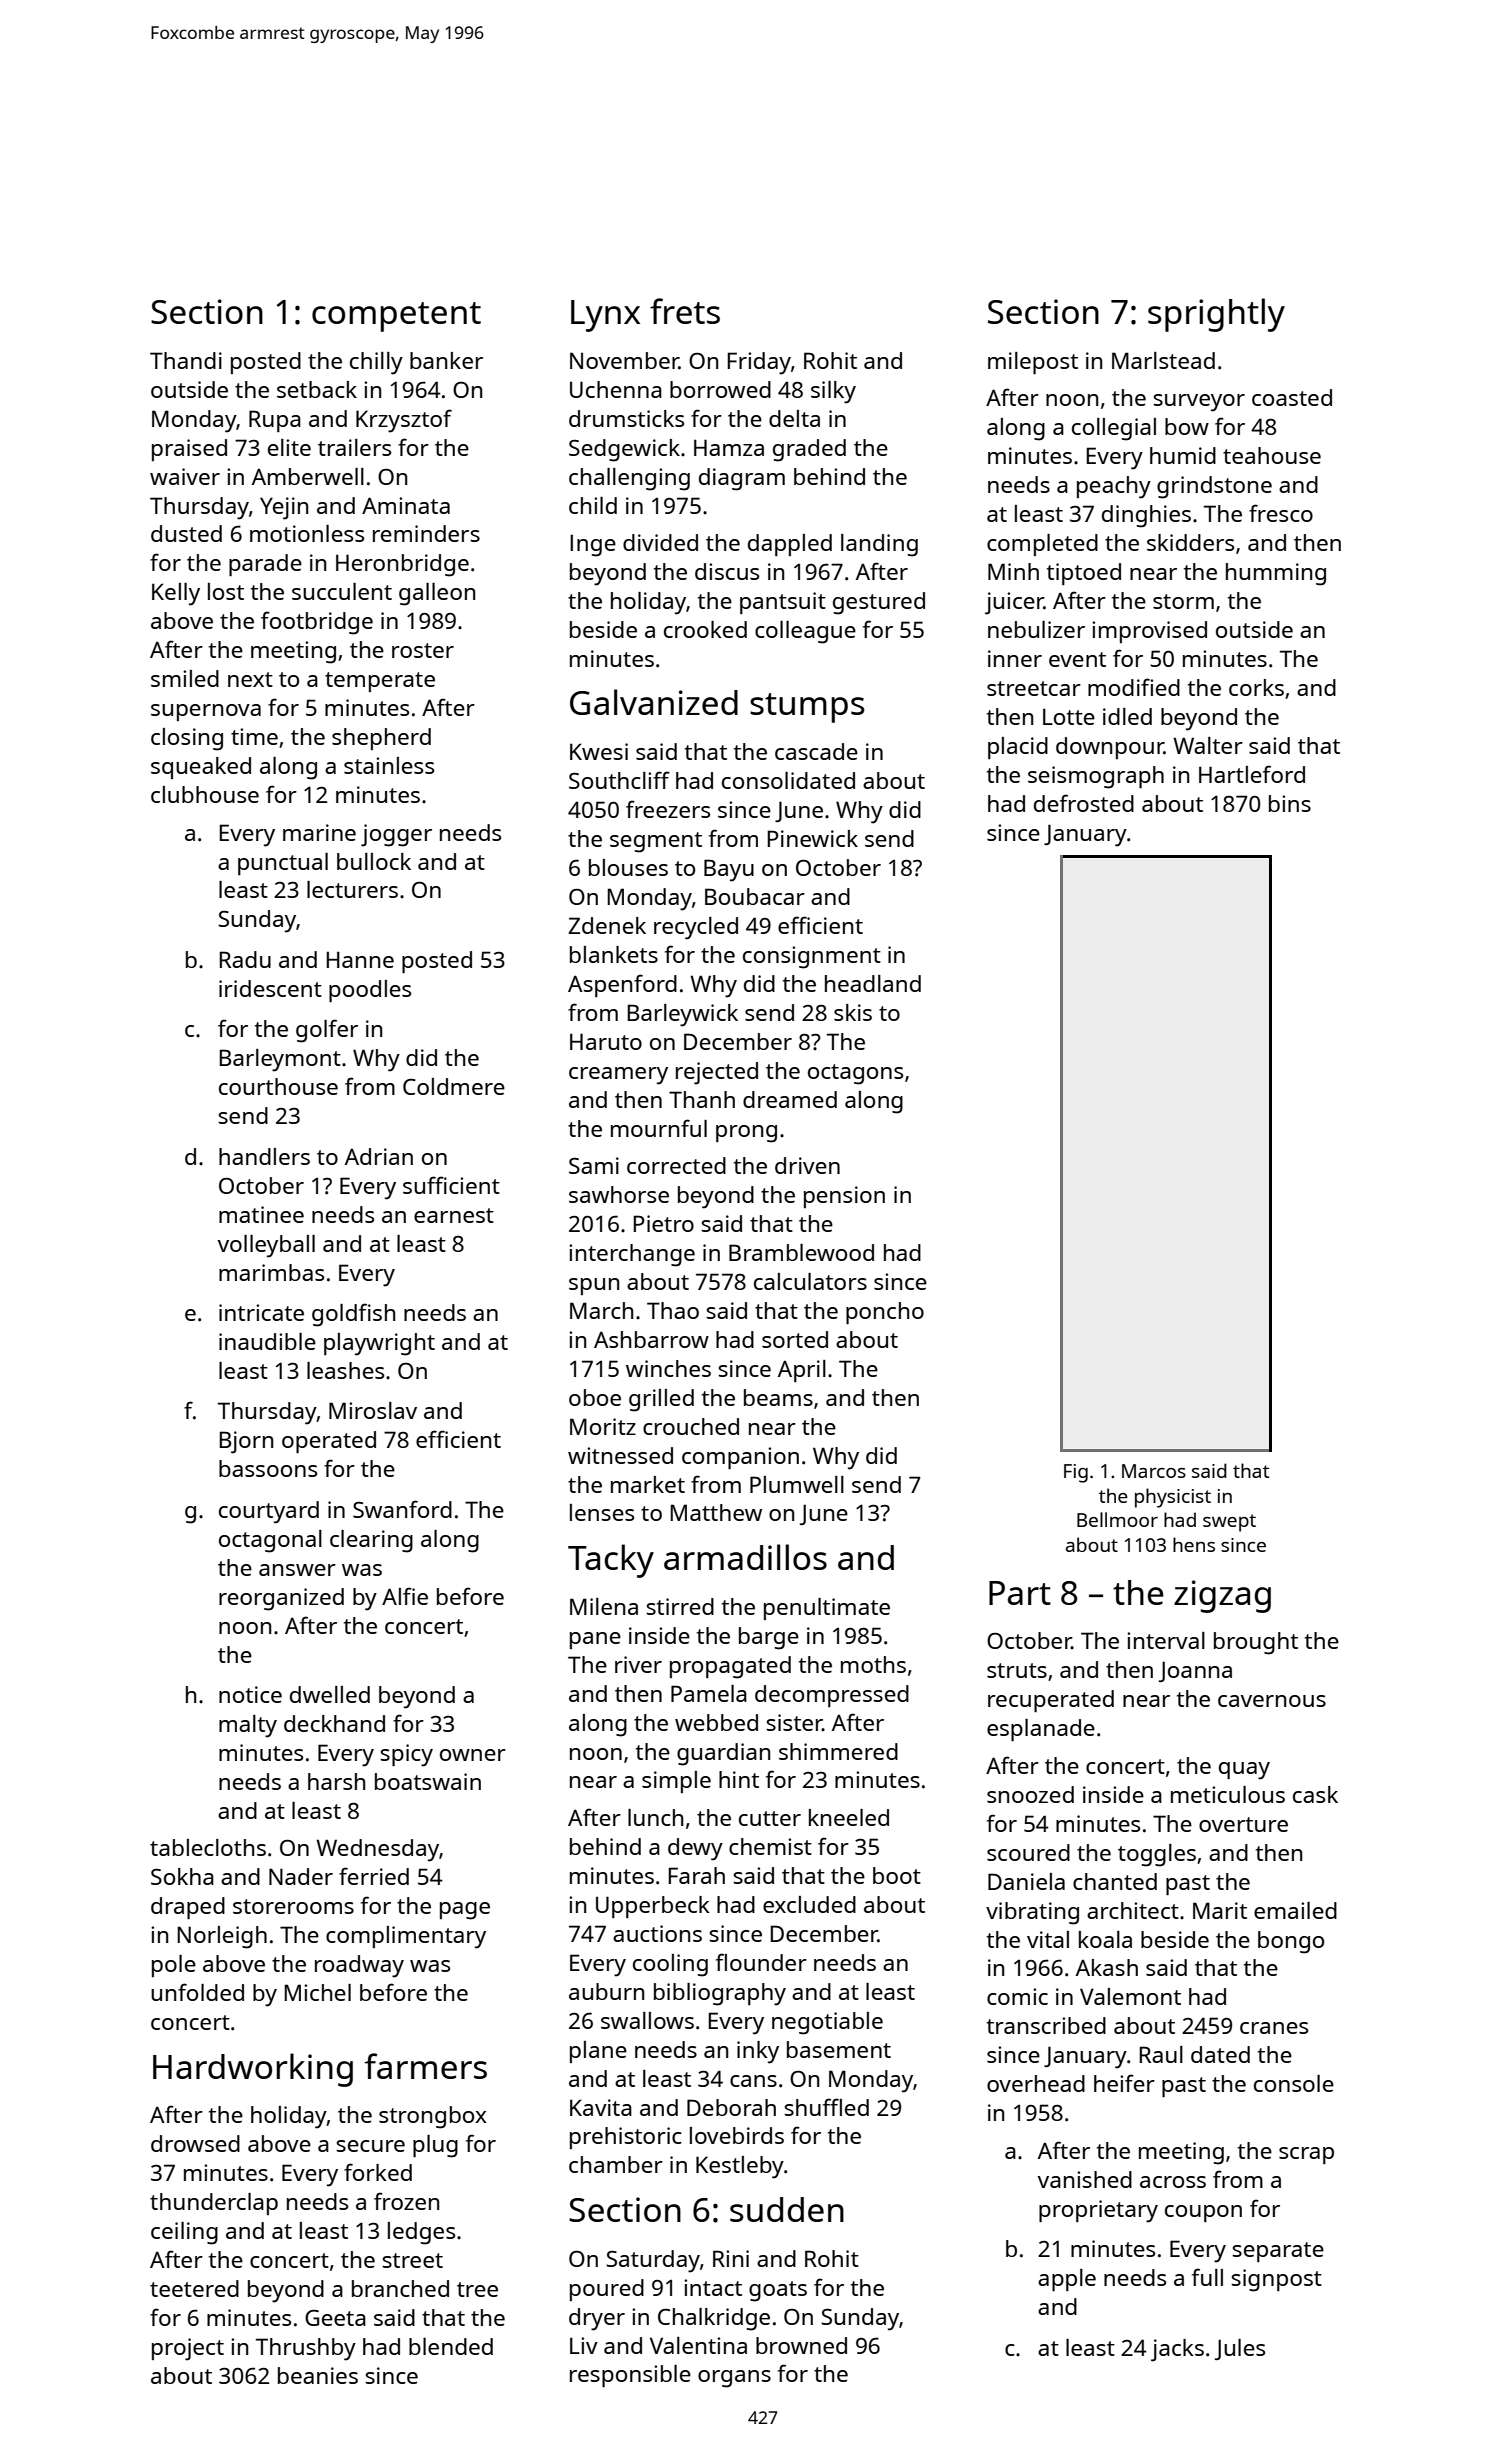  What do you see at coordinates (624, 360) in the page?
I see `November` at bounding box center [624, 360].
